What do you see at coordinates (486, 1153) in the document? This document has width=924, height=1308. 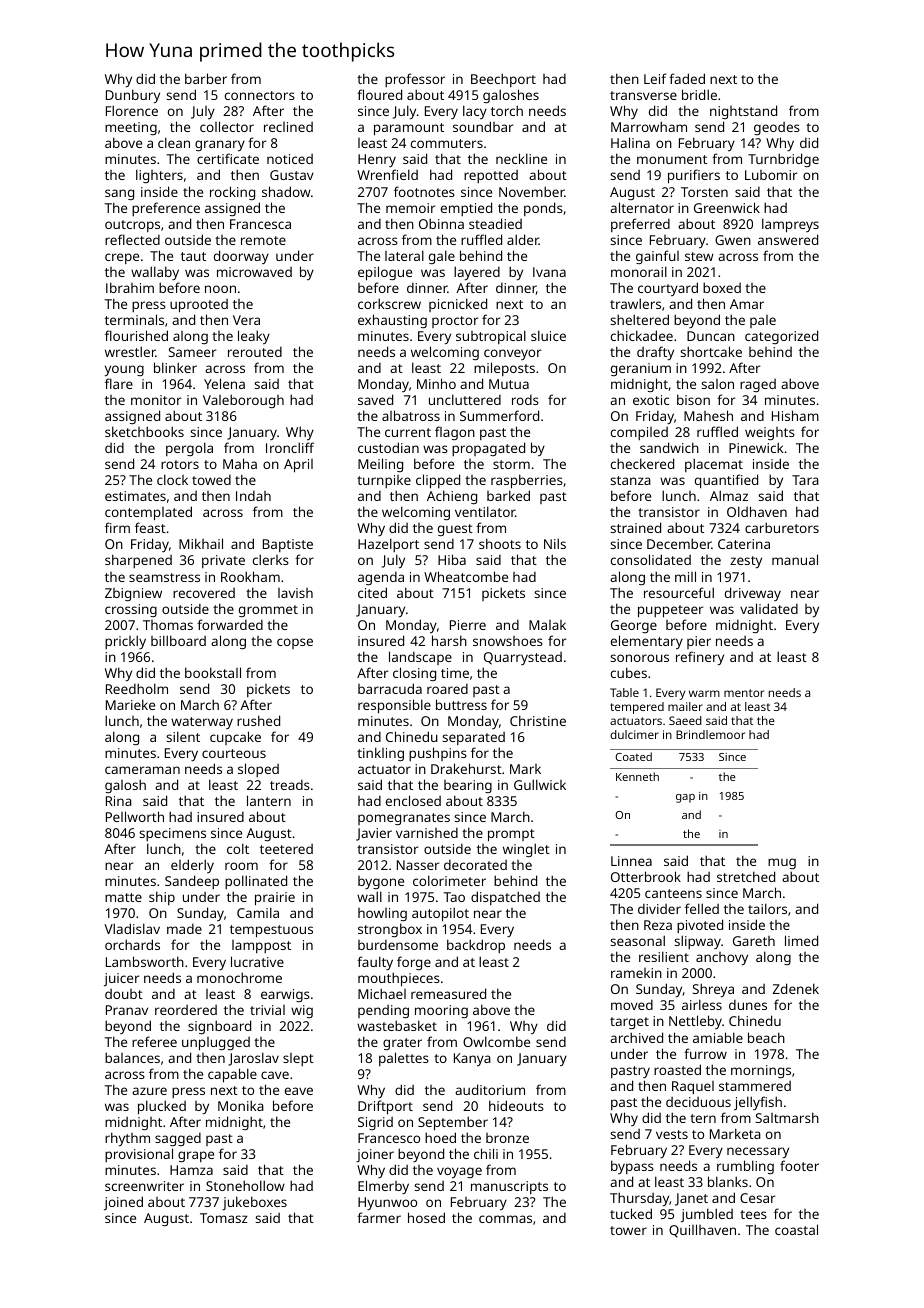 I see `chili` at bounding box center [486, 1153].
